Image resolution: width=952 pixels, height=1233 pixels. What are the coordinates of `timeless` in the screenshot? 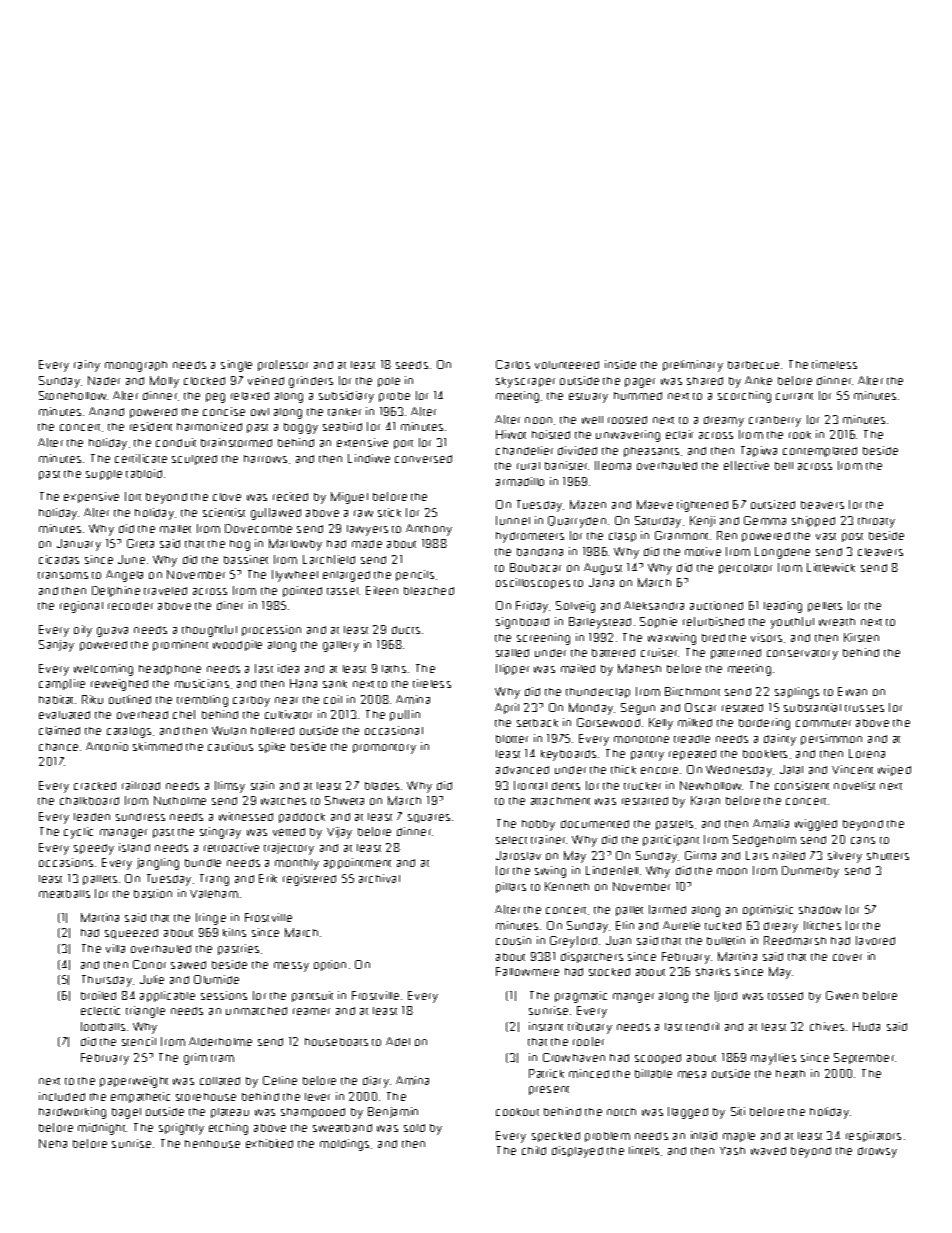 It's located at (834, 364).
